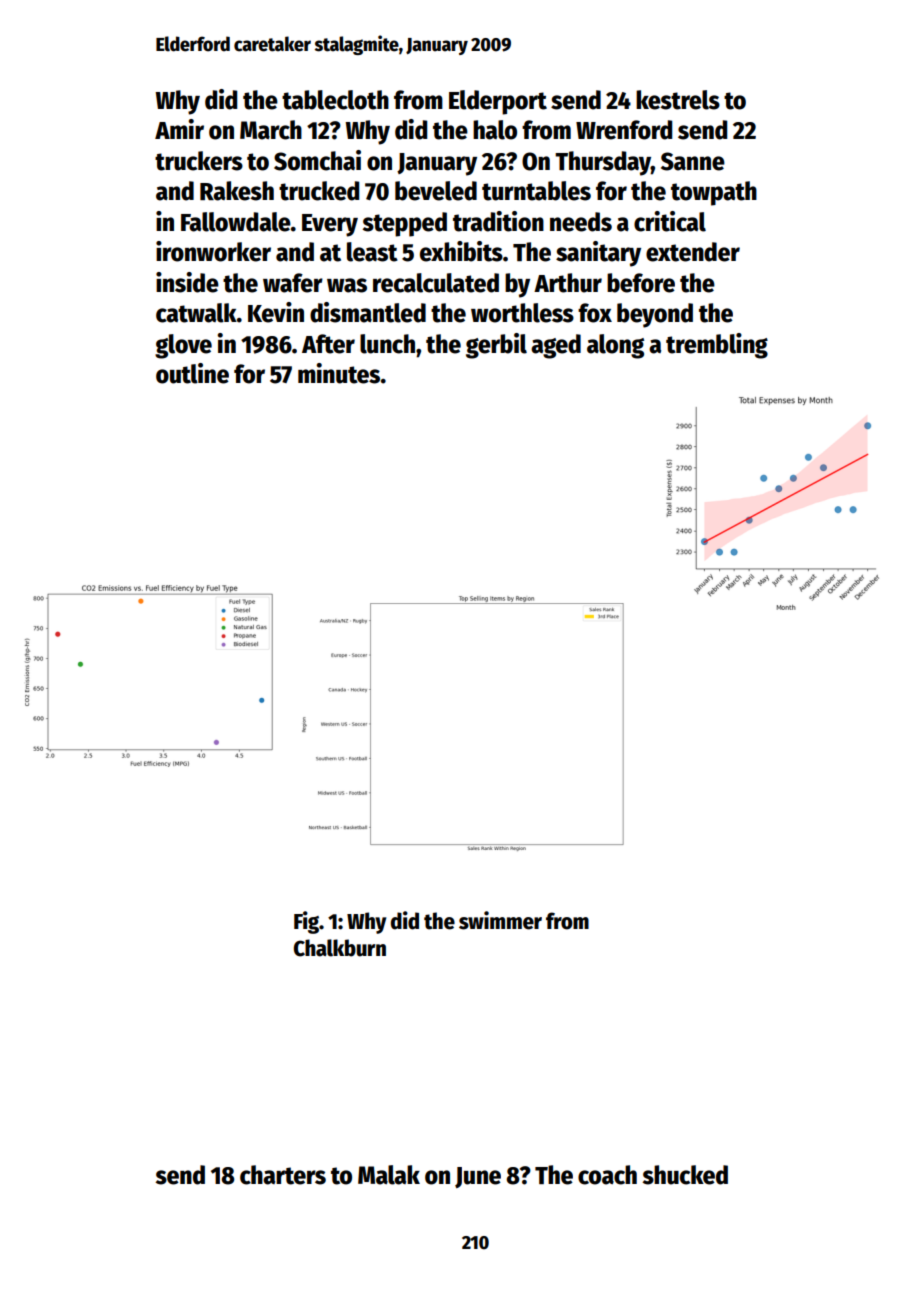 The image size is (924, 1311). I want to click on gerbil, so click(496, 346).
